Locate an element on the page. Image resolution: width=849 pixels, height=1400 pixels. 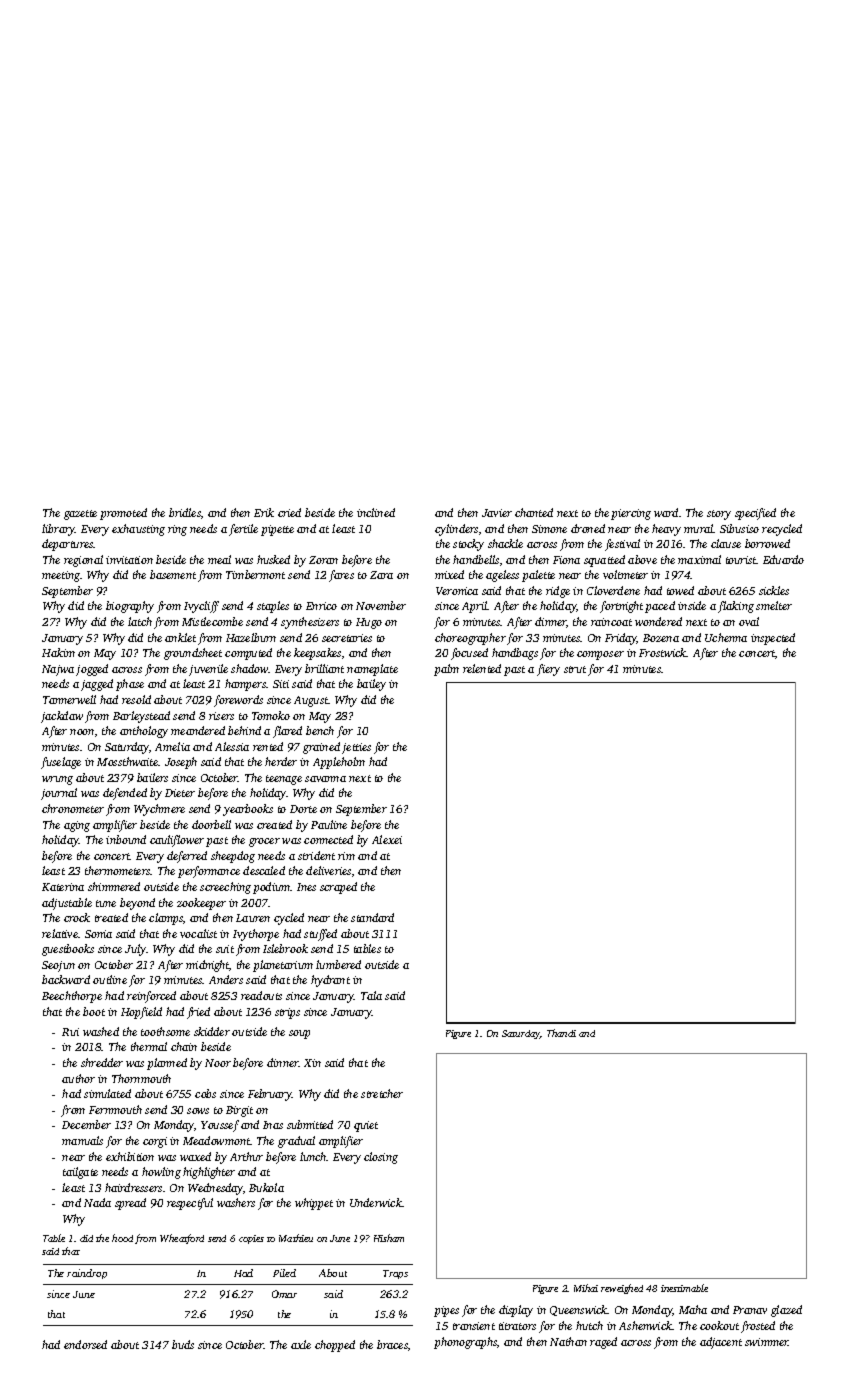
specified is located at coordinates (755, 514).
